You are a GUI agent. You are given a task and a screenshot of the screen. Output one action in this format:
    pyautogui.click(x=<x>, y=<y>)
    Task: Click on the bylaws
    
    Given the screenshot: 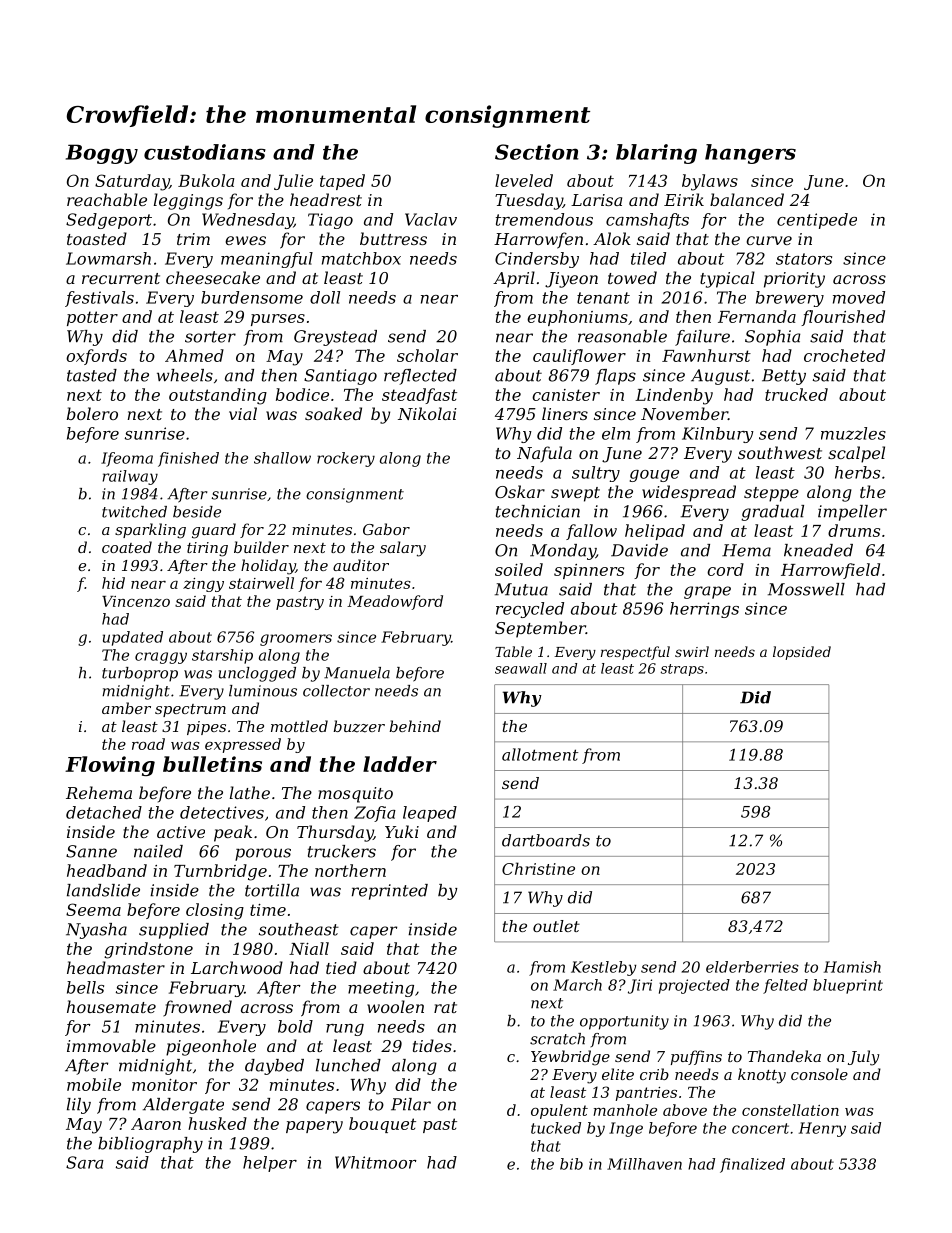 What is the action you would take?
    pyautogui.click(x=710, y=182)
